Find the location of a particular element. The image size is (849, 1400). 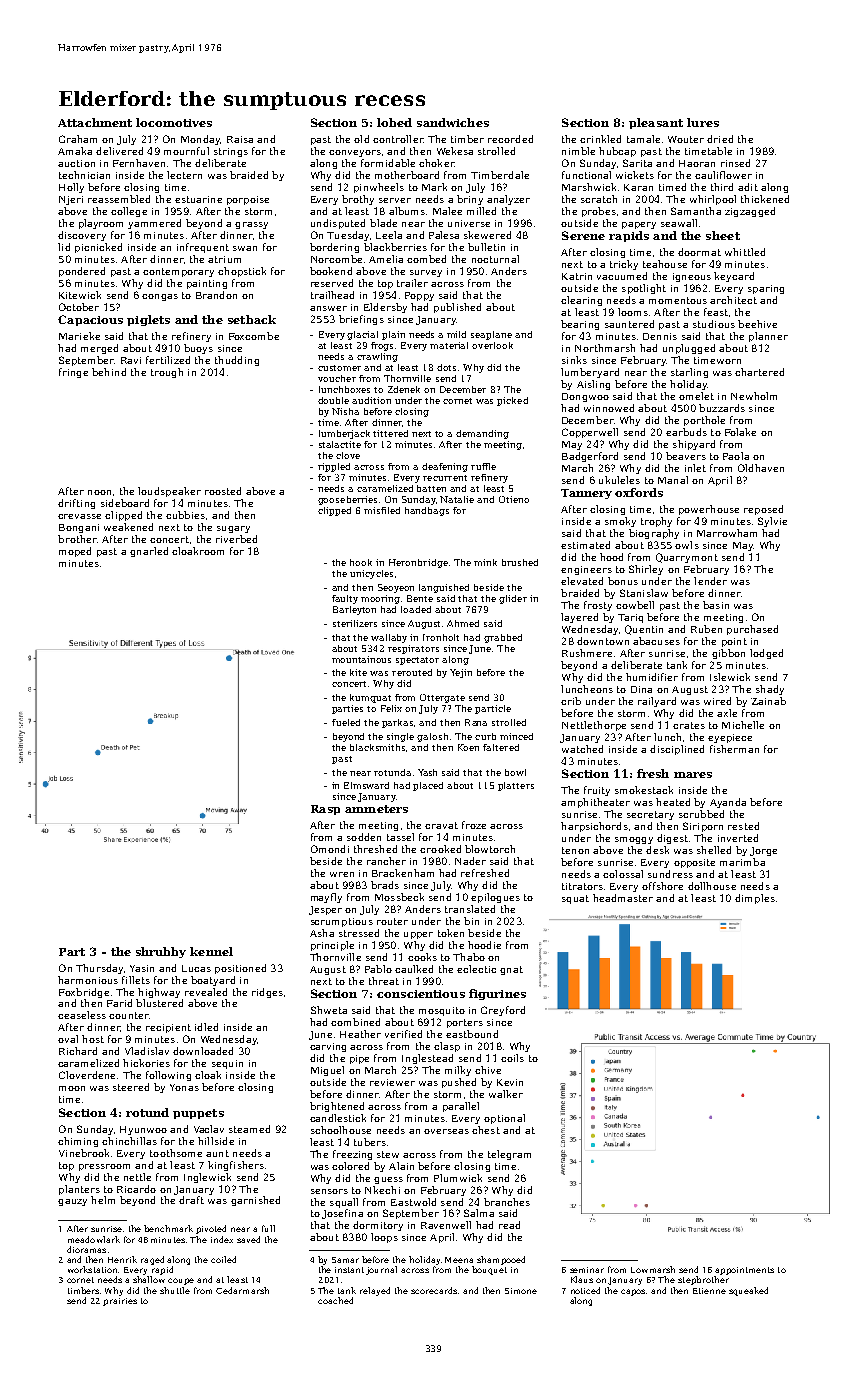

sinks is located at coordinates (574, 360).
